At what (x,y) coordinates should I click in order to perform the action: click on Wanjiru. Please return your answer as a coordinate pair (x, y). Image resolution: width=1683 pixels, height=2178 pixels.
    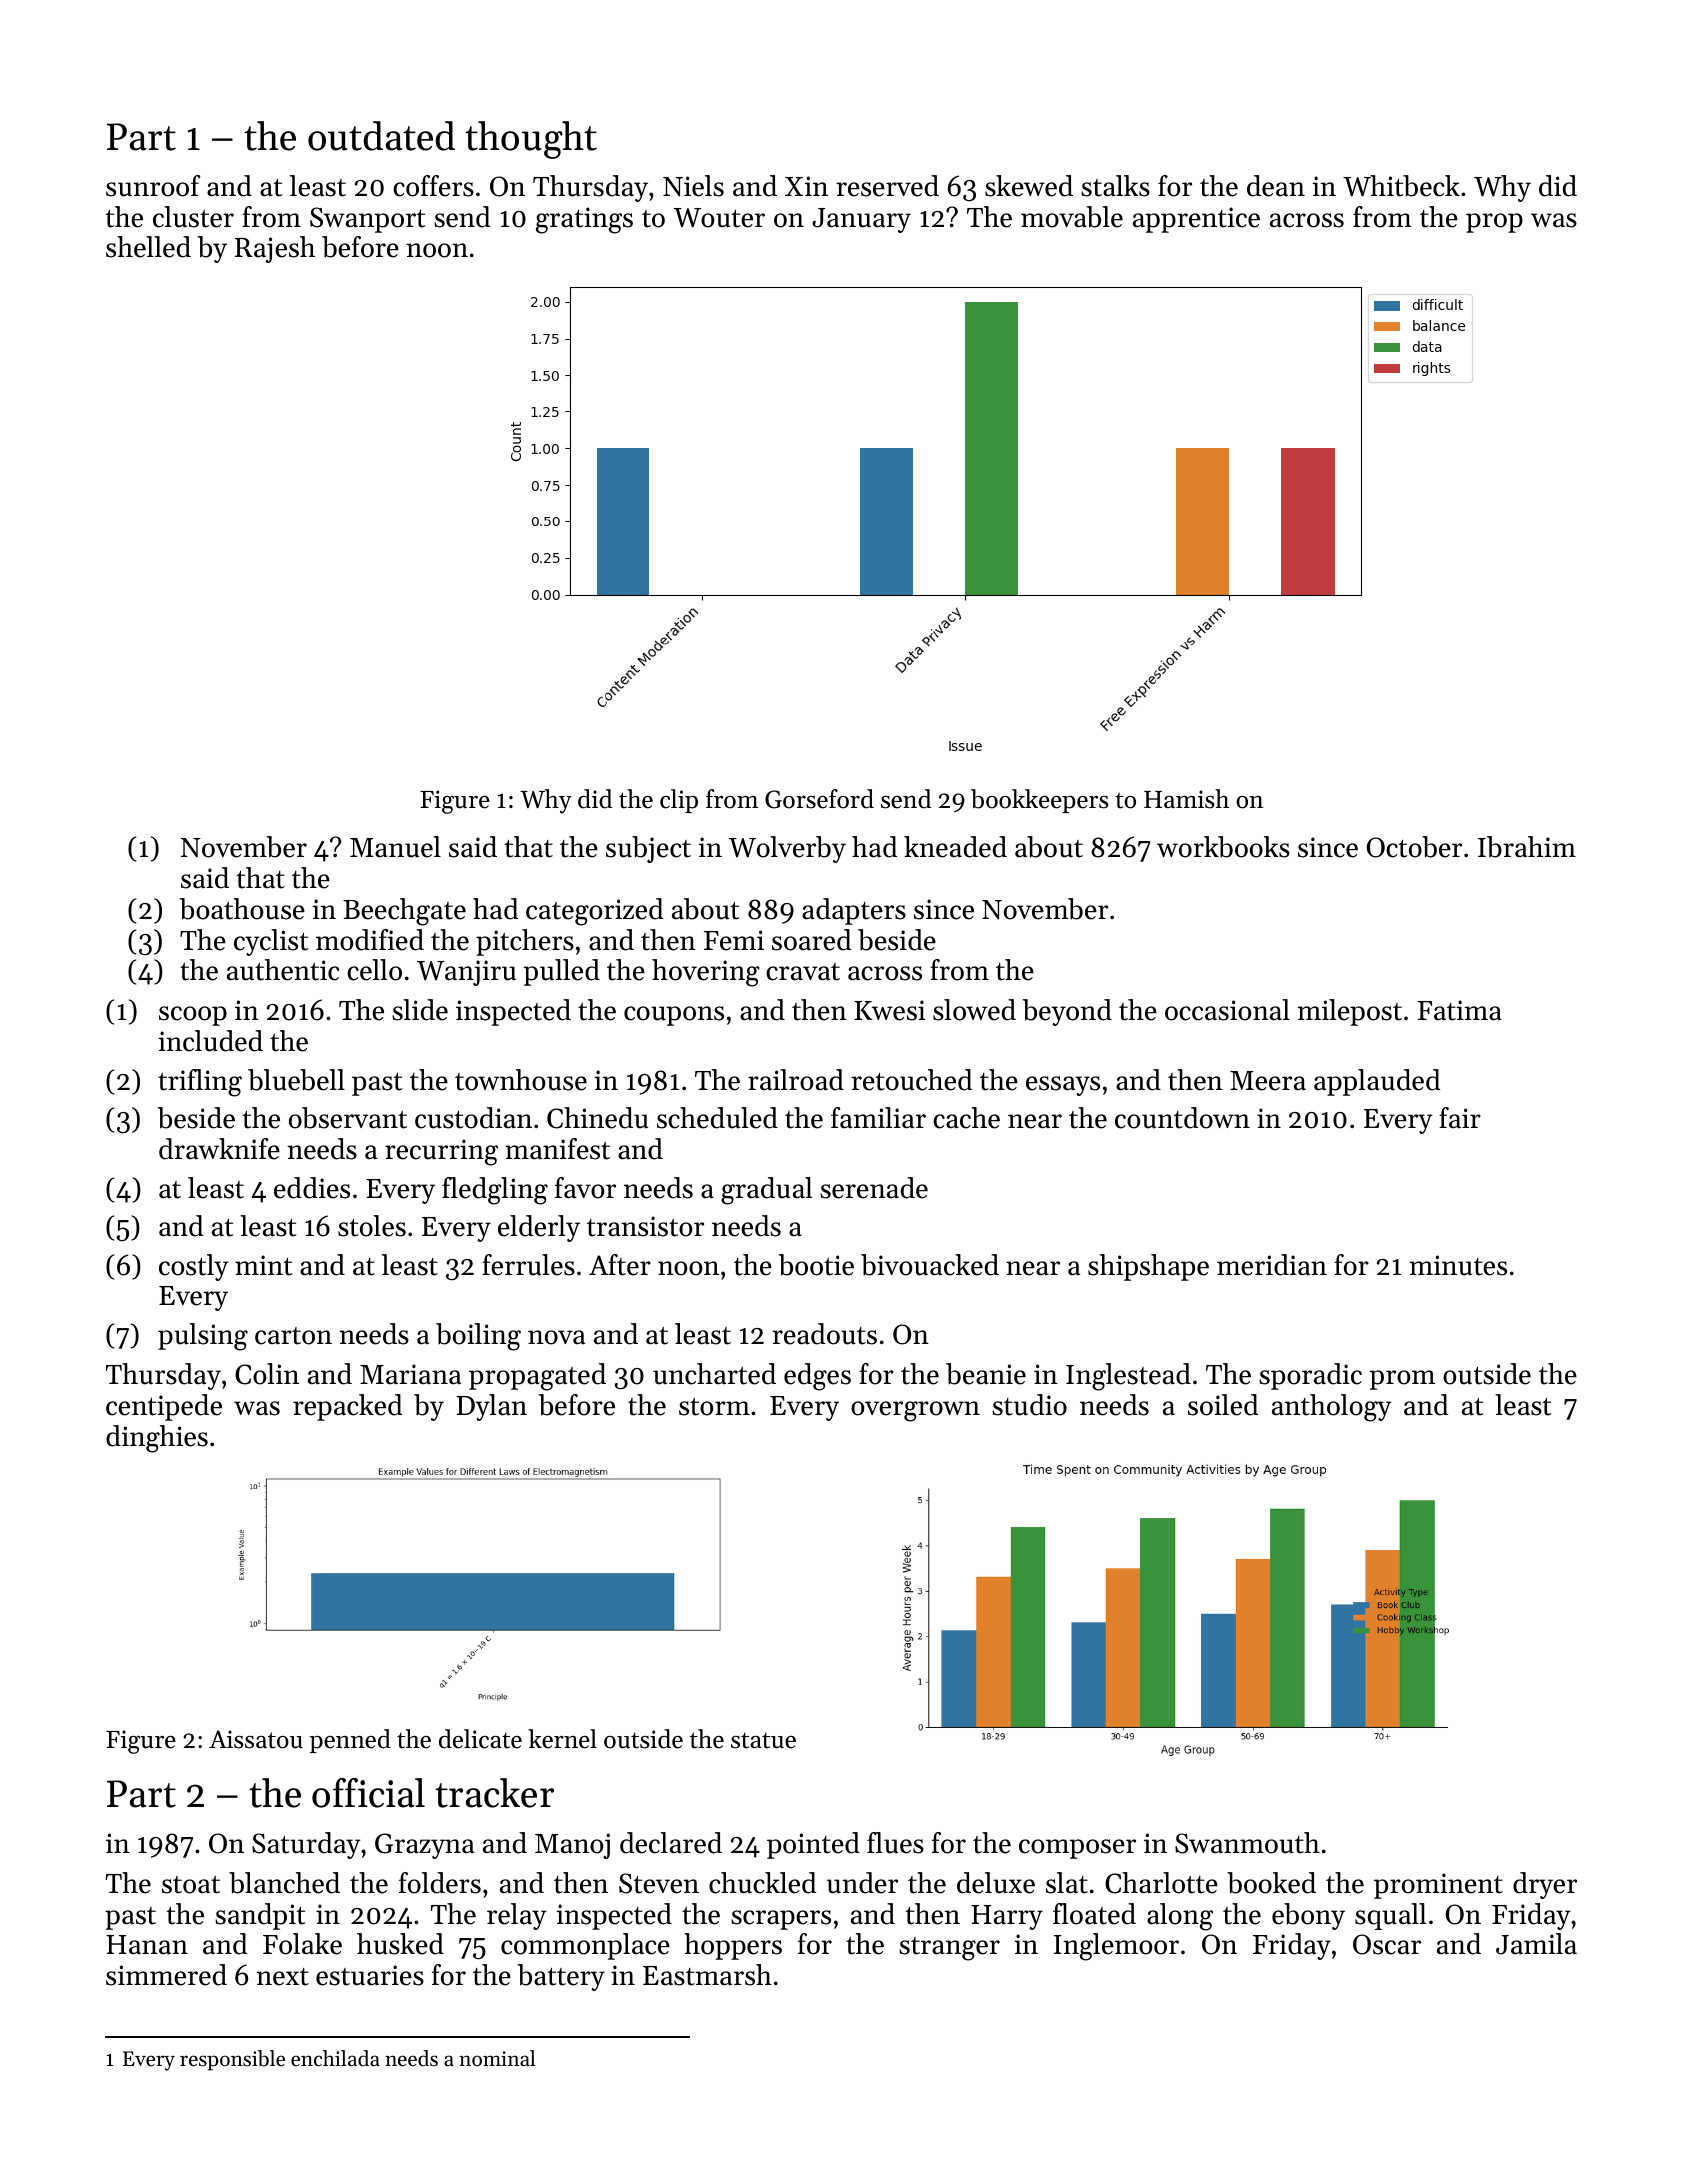
    Looking at the image, I should click on (466, 973).
